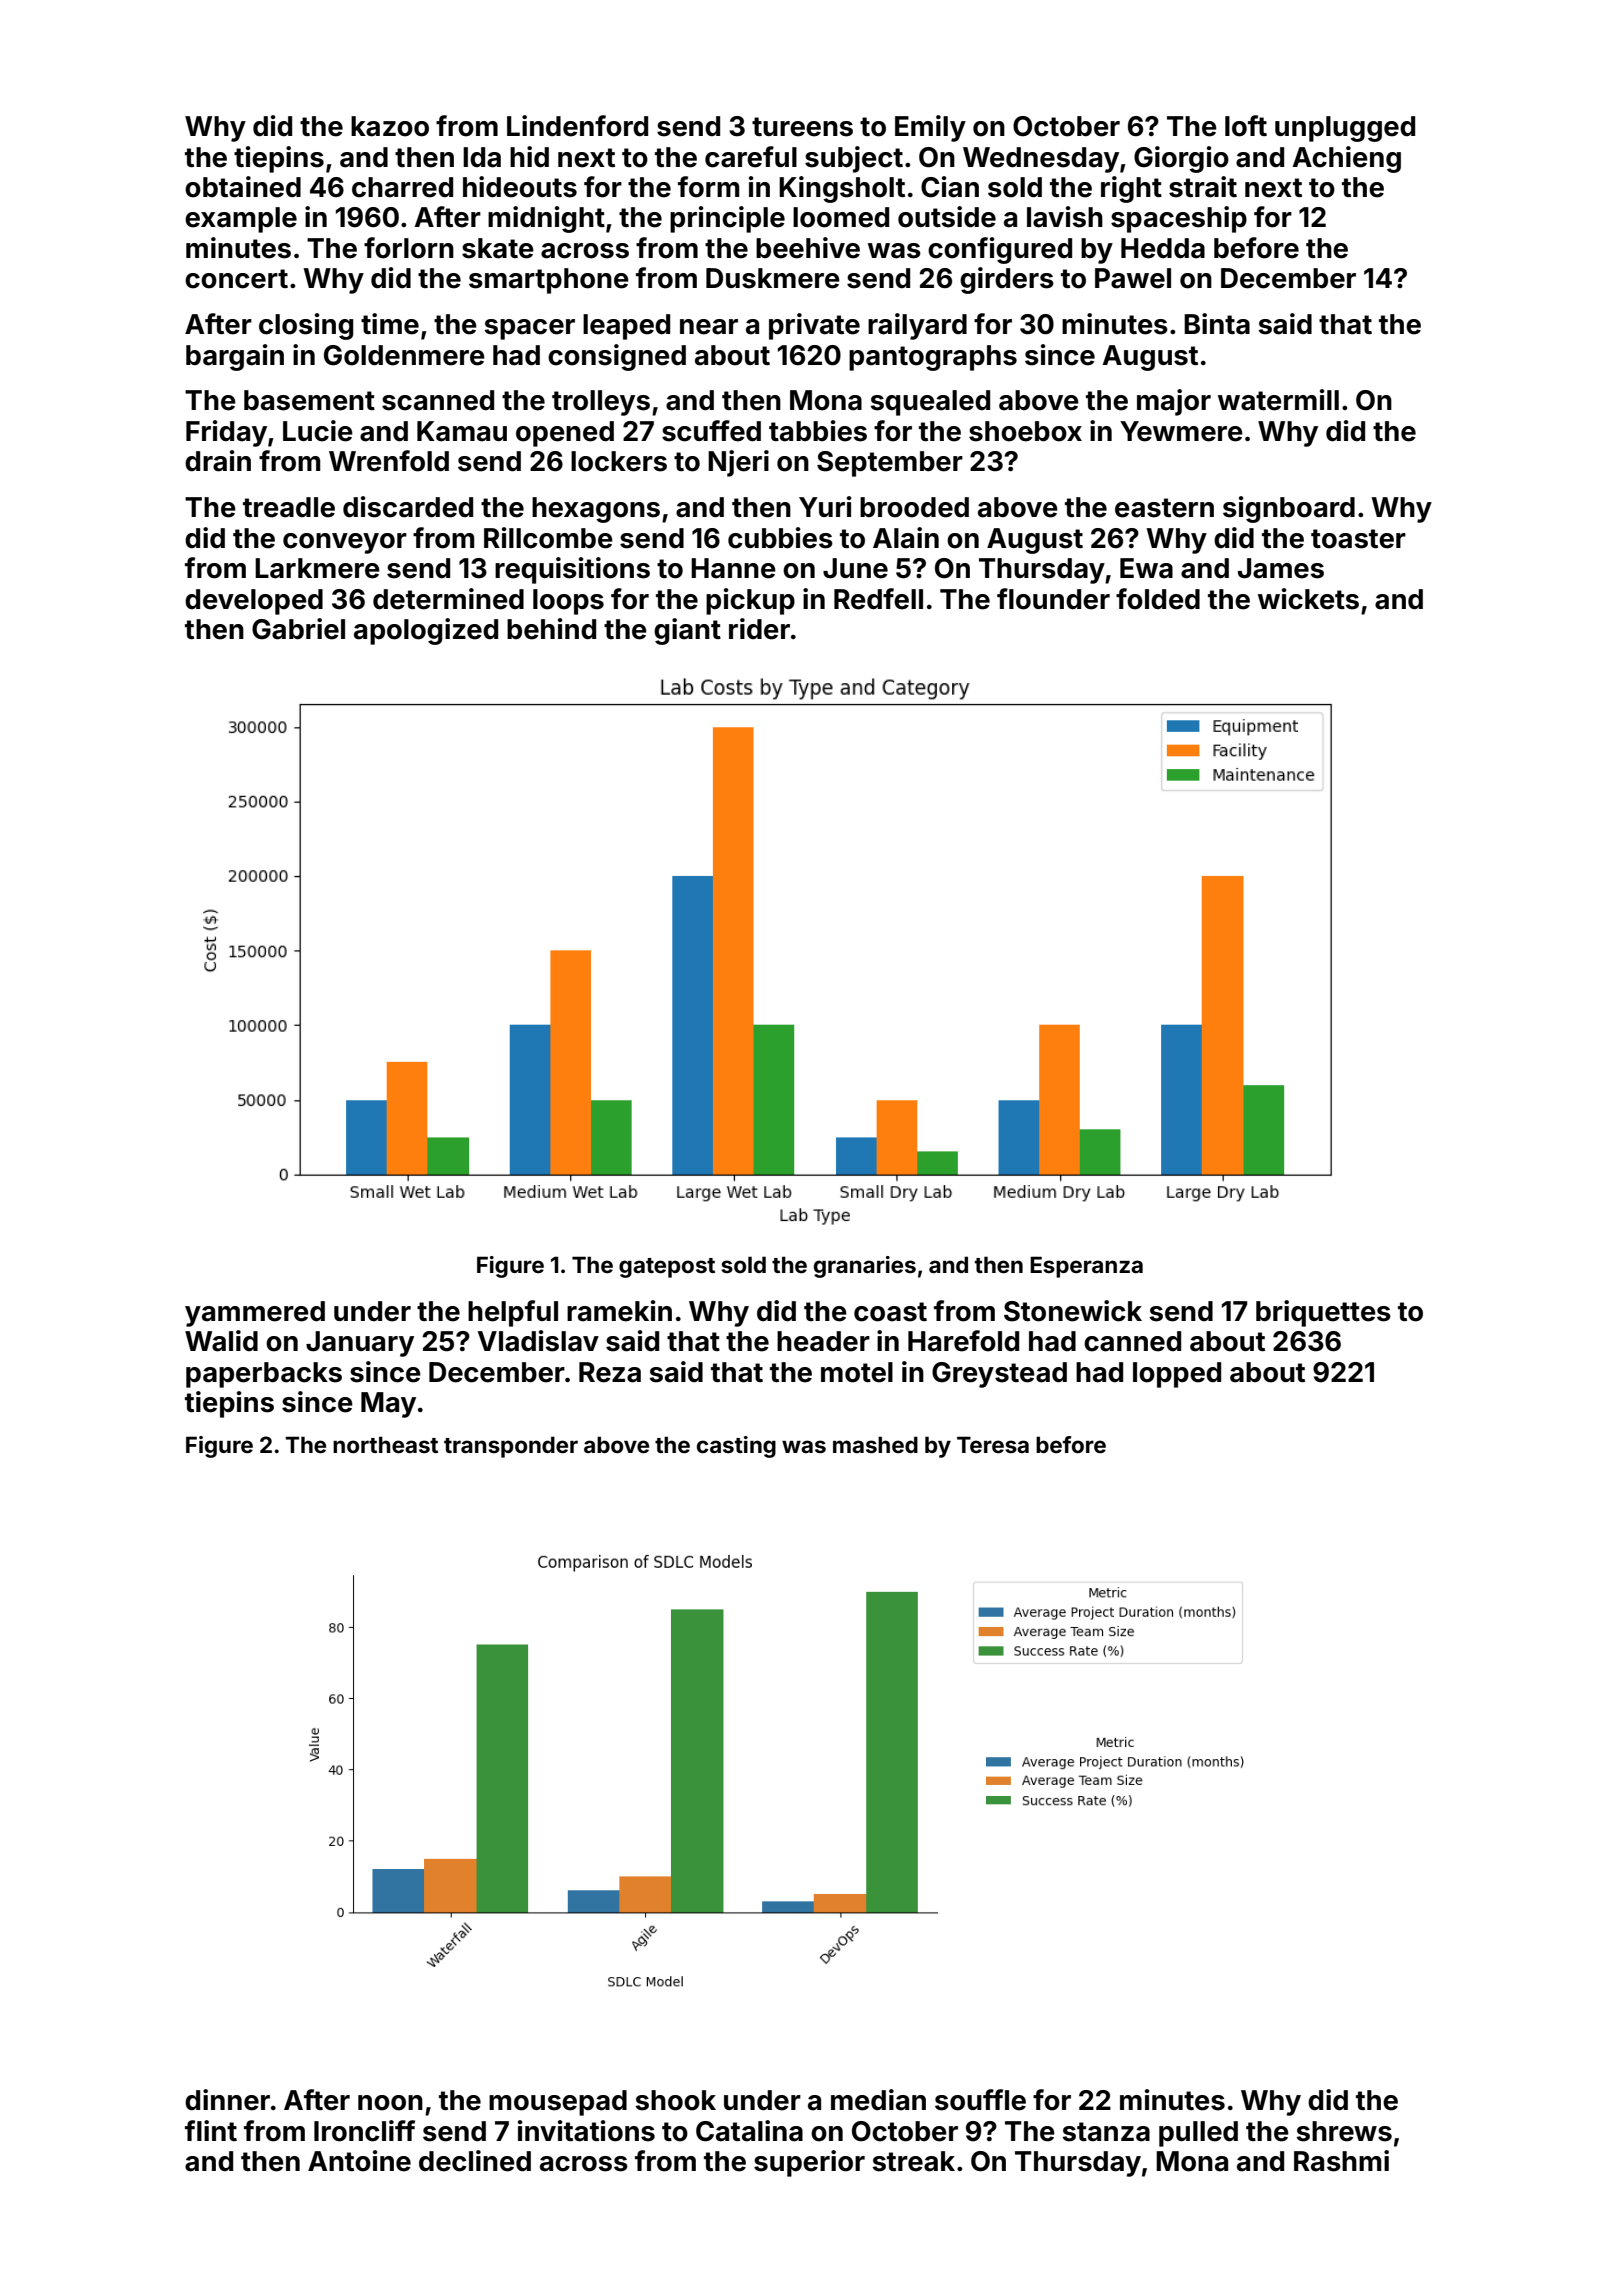 The width and height of the document is (1620, 2292). I want to click on briquettes, so click(1323, 1313).
